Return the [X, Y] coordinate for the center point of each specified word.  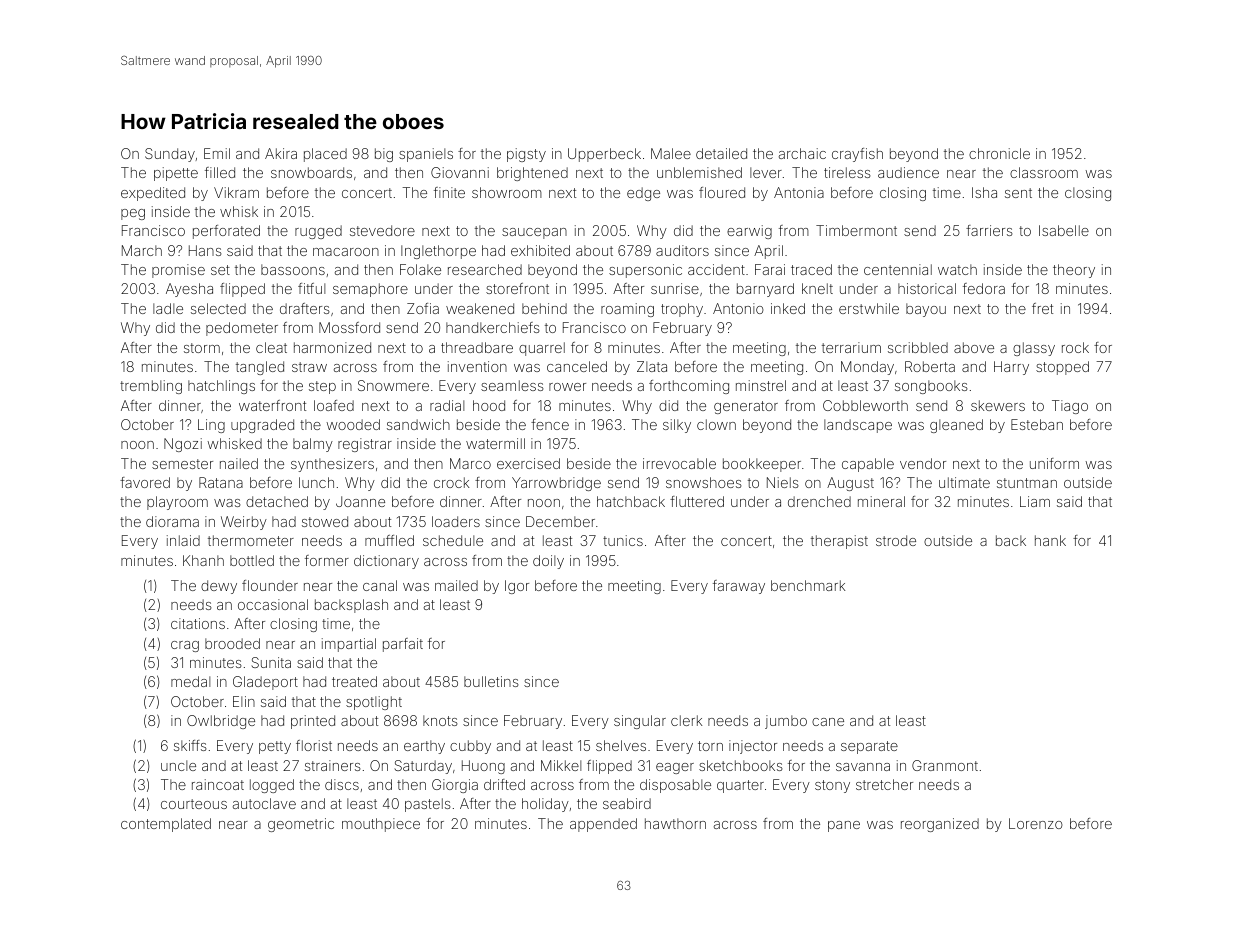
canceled [577, 366]
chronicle [999, 153]
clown [716, 424]
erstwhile [869, 308]
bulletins [491, 681]
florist [314, 745]
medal [190, 681]
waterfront [272, 405]
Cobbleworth [865, 405]
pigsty [526, 155]
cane [828, 722]
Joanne [360, 501]
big [384, 155]
